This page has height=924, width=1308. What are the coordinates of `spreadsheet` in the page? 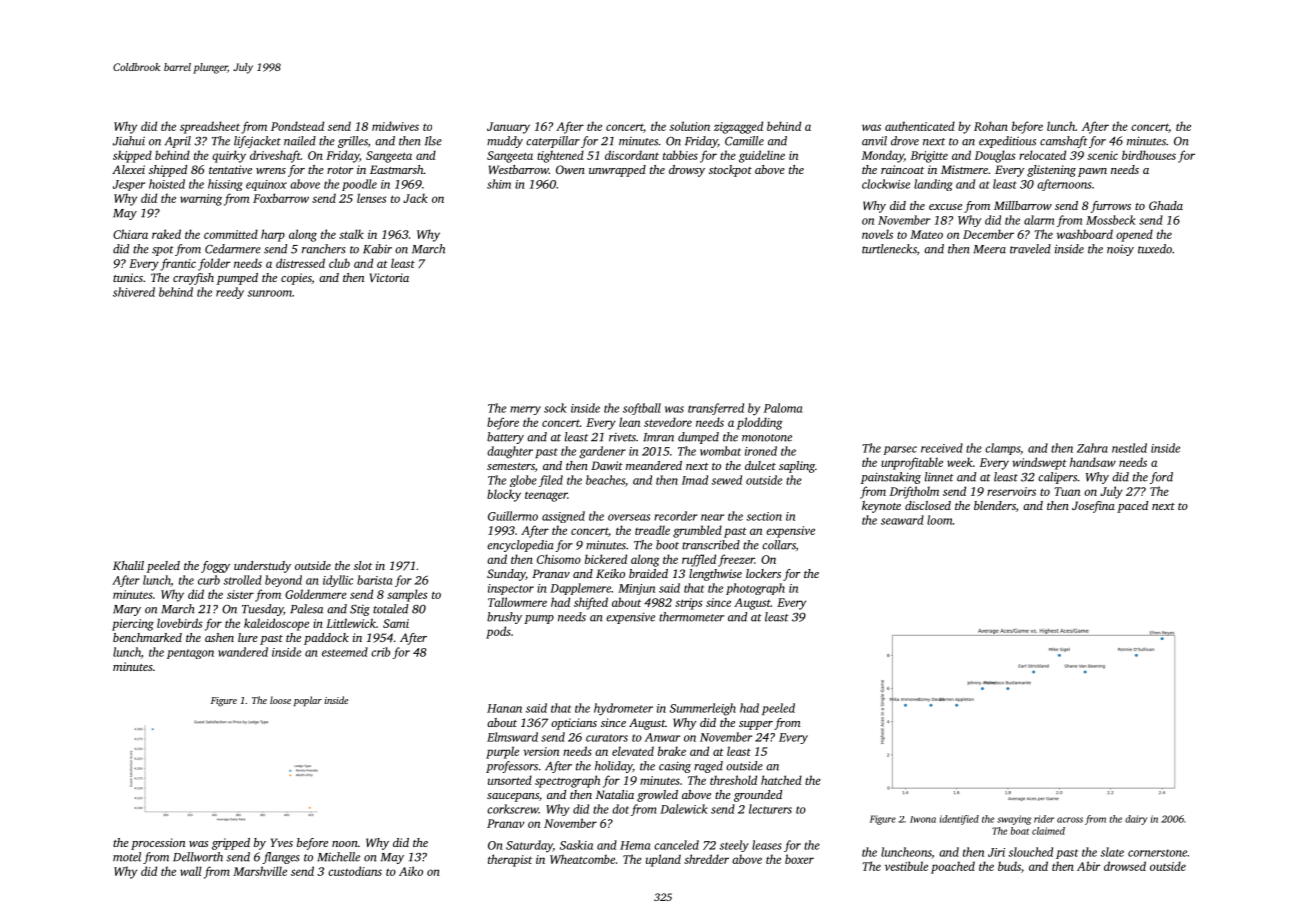 It's located at (210, 127).
